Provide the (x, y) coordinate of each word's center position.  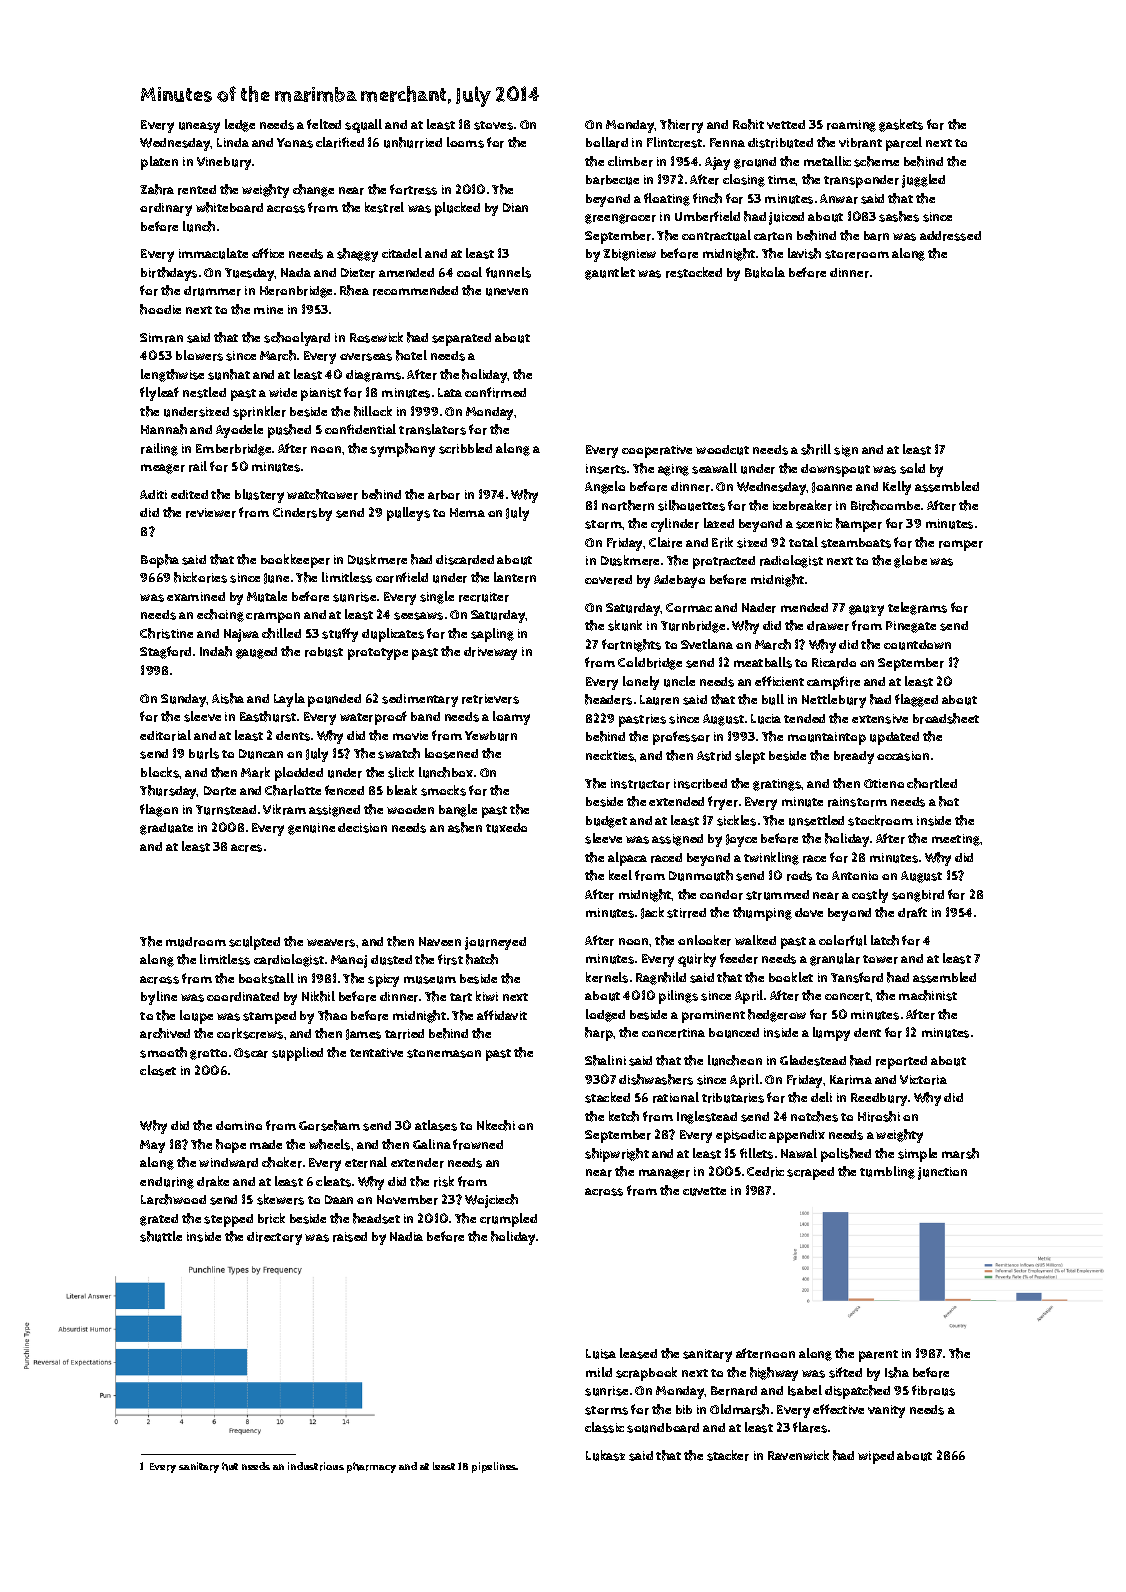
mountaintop (827, 738)
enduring (167, 1183)
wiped (876, 1457)
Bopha (160, 561)
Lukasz (605, 1455)
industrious (316, 1466)
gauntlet (610, 273)
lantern (515, 577)
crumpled (508, 1220)
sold (912, 468)
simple (917, 1155)
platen (159, 163)
